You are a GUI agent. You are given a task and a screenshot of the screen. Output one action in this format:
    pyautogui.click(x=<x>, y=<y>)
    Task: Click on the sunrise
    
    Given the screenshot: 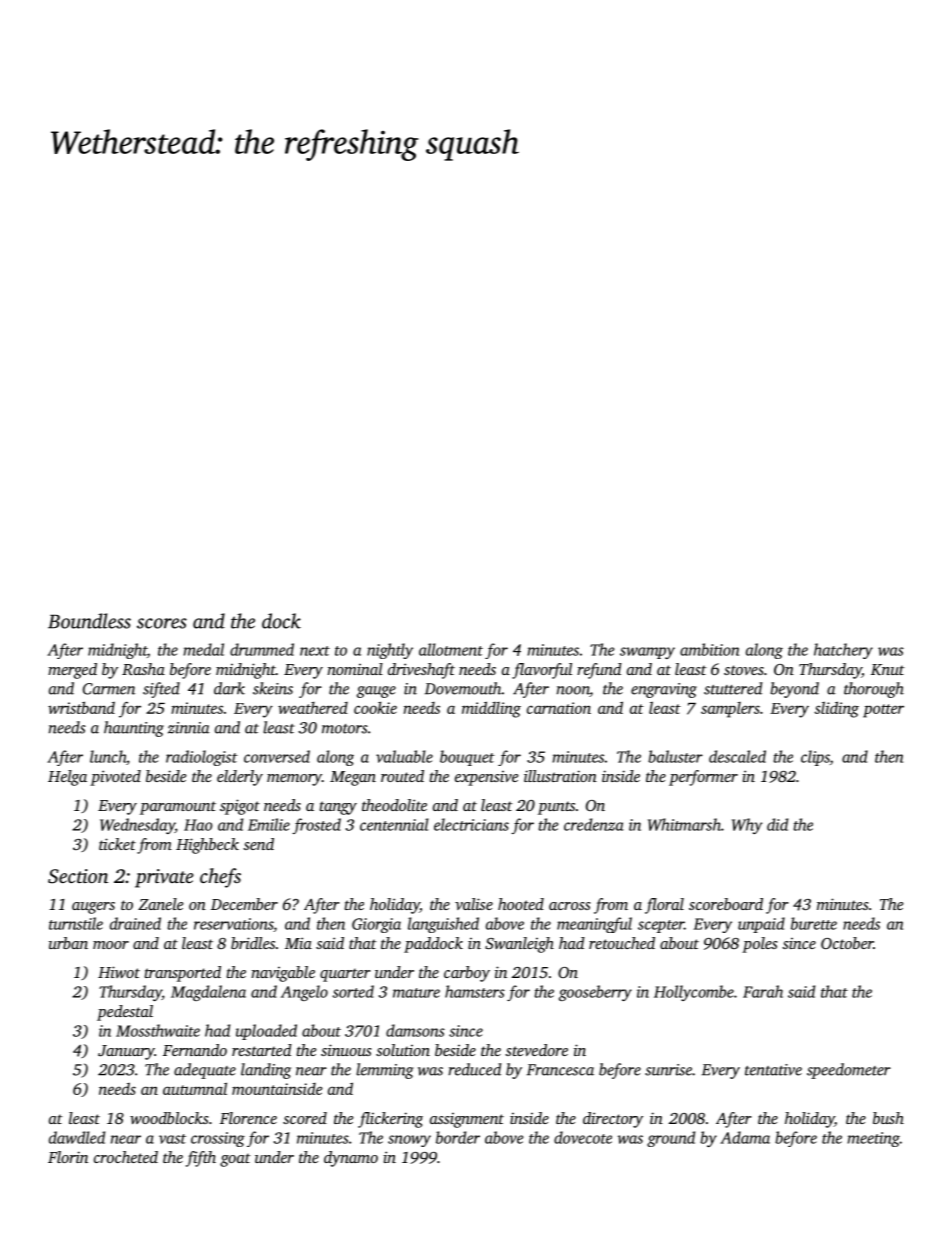 What is the action you would take?
    pyautogui.click(x=668, y=1070)
